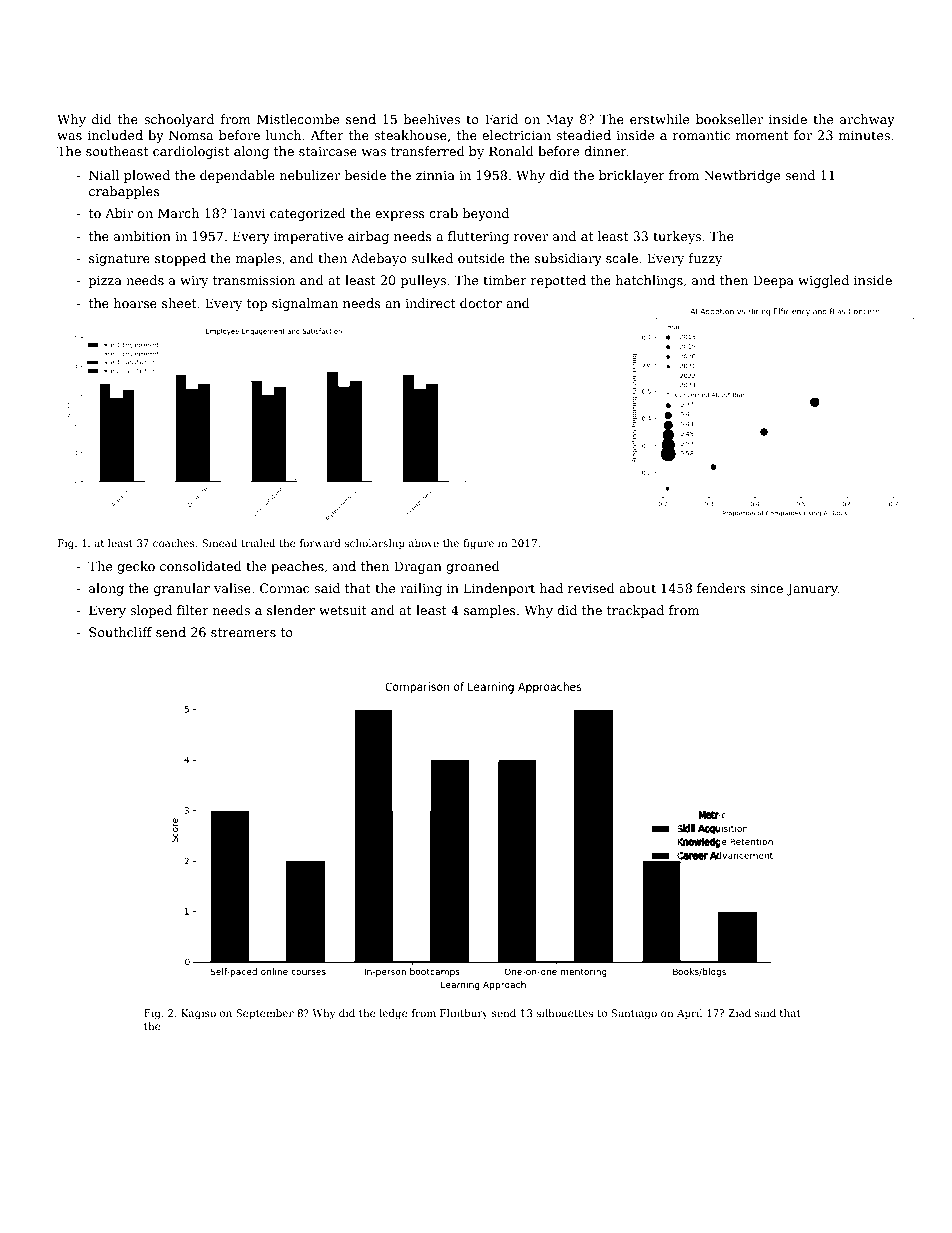 The height and width of the page is (1233, 952). I want to click on beyond, so click(486, 214).
